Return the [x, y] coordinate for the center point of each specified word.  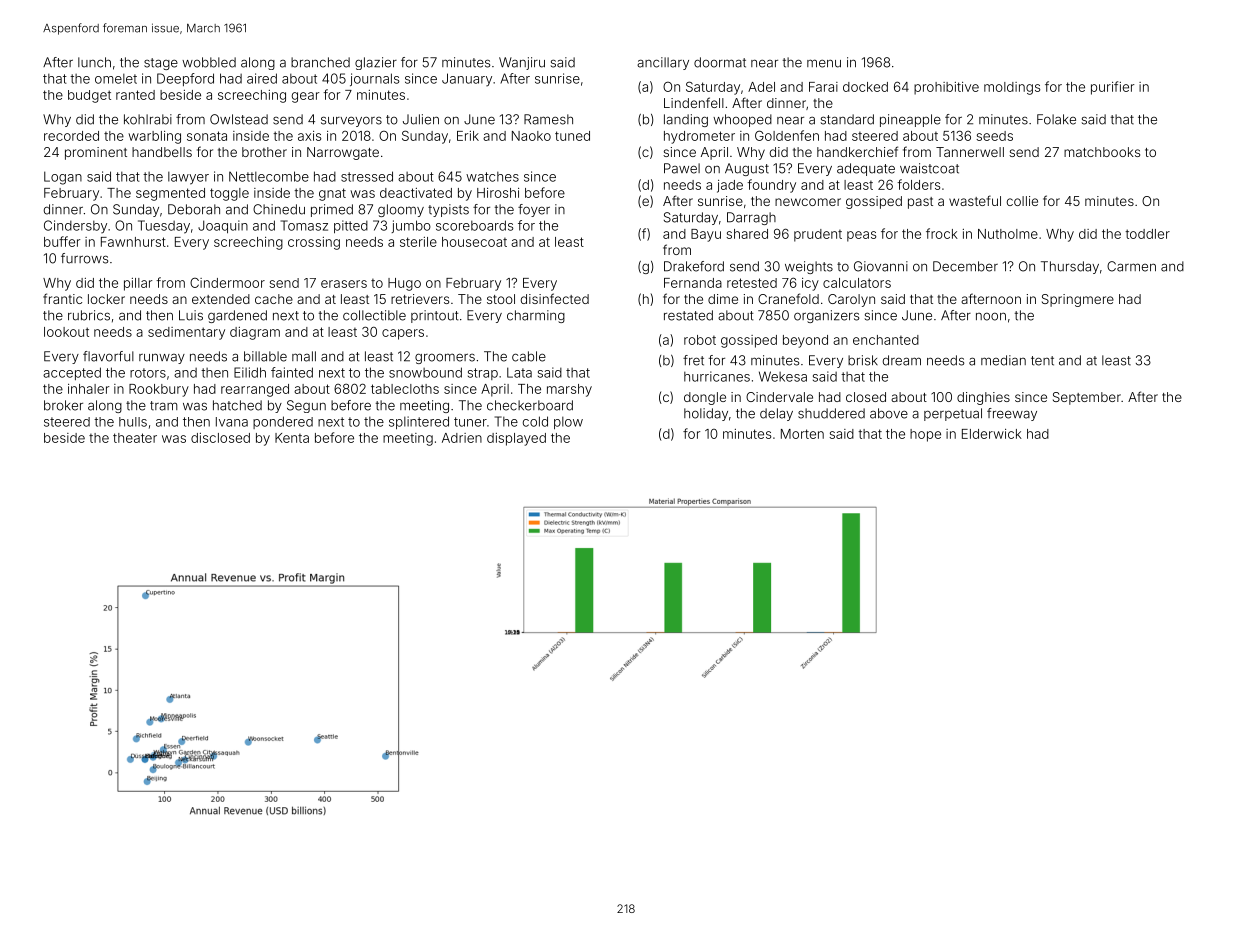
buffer [62, 241]
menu [824, 63]
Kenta [292, 438]
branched [320, 62]
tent [1042, 361]
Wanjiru [522, 63]
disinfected [555, 298]
